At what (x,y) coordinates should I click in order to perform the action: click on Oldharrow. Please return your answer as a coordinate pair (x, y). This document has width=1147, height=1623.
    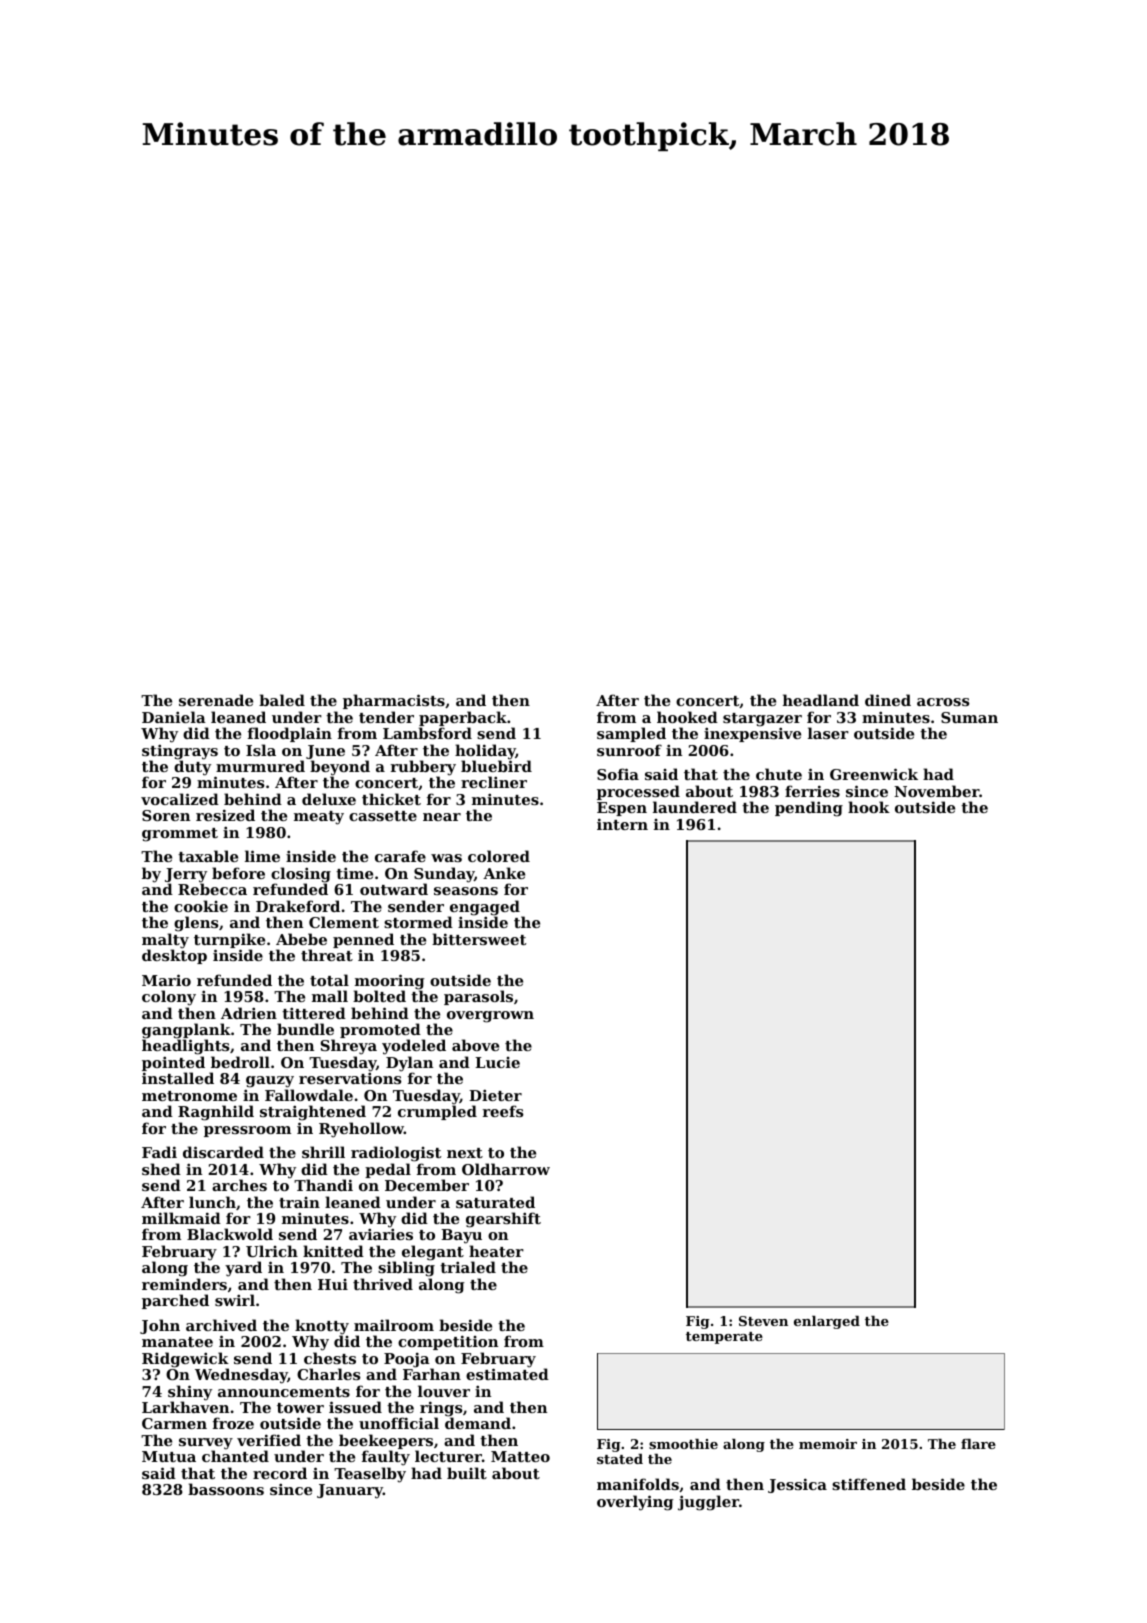
    Looking at the image, I should click on (506, 1169).
